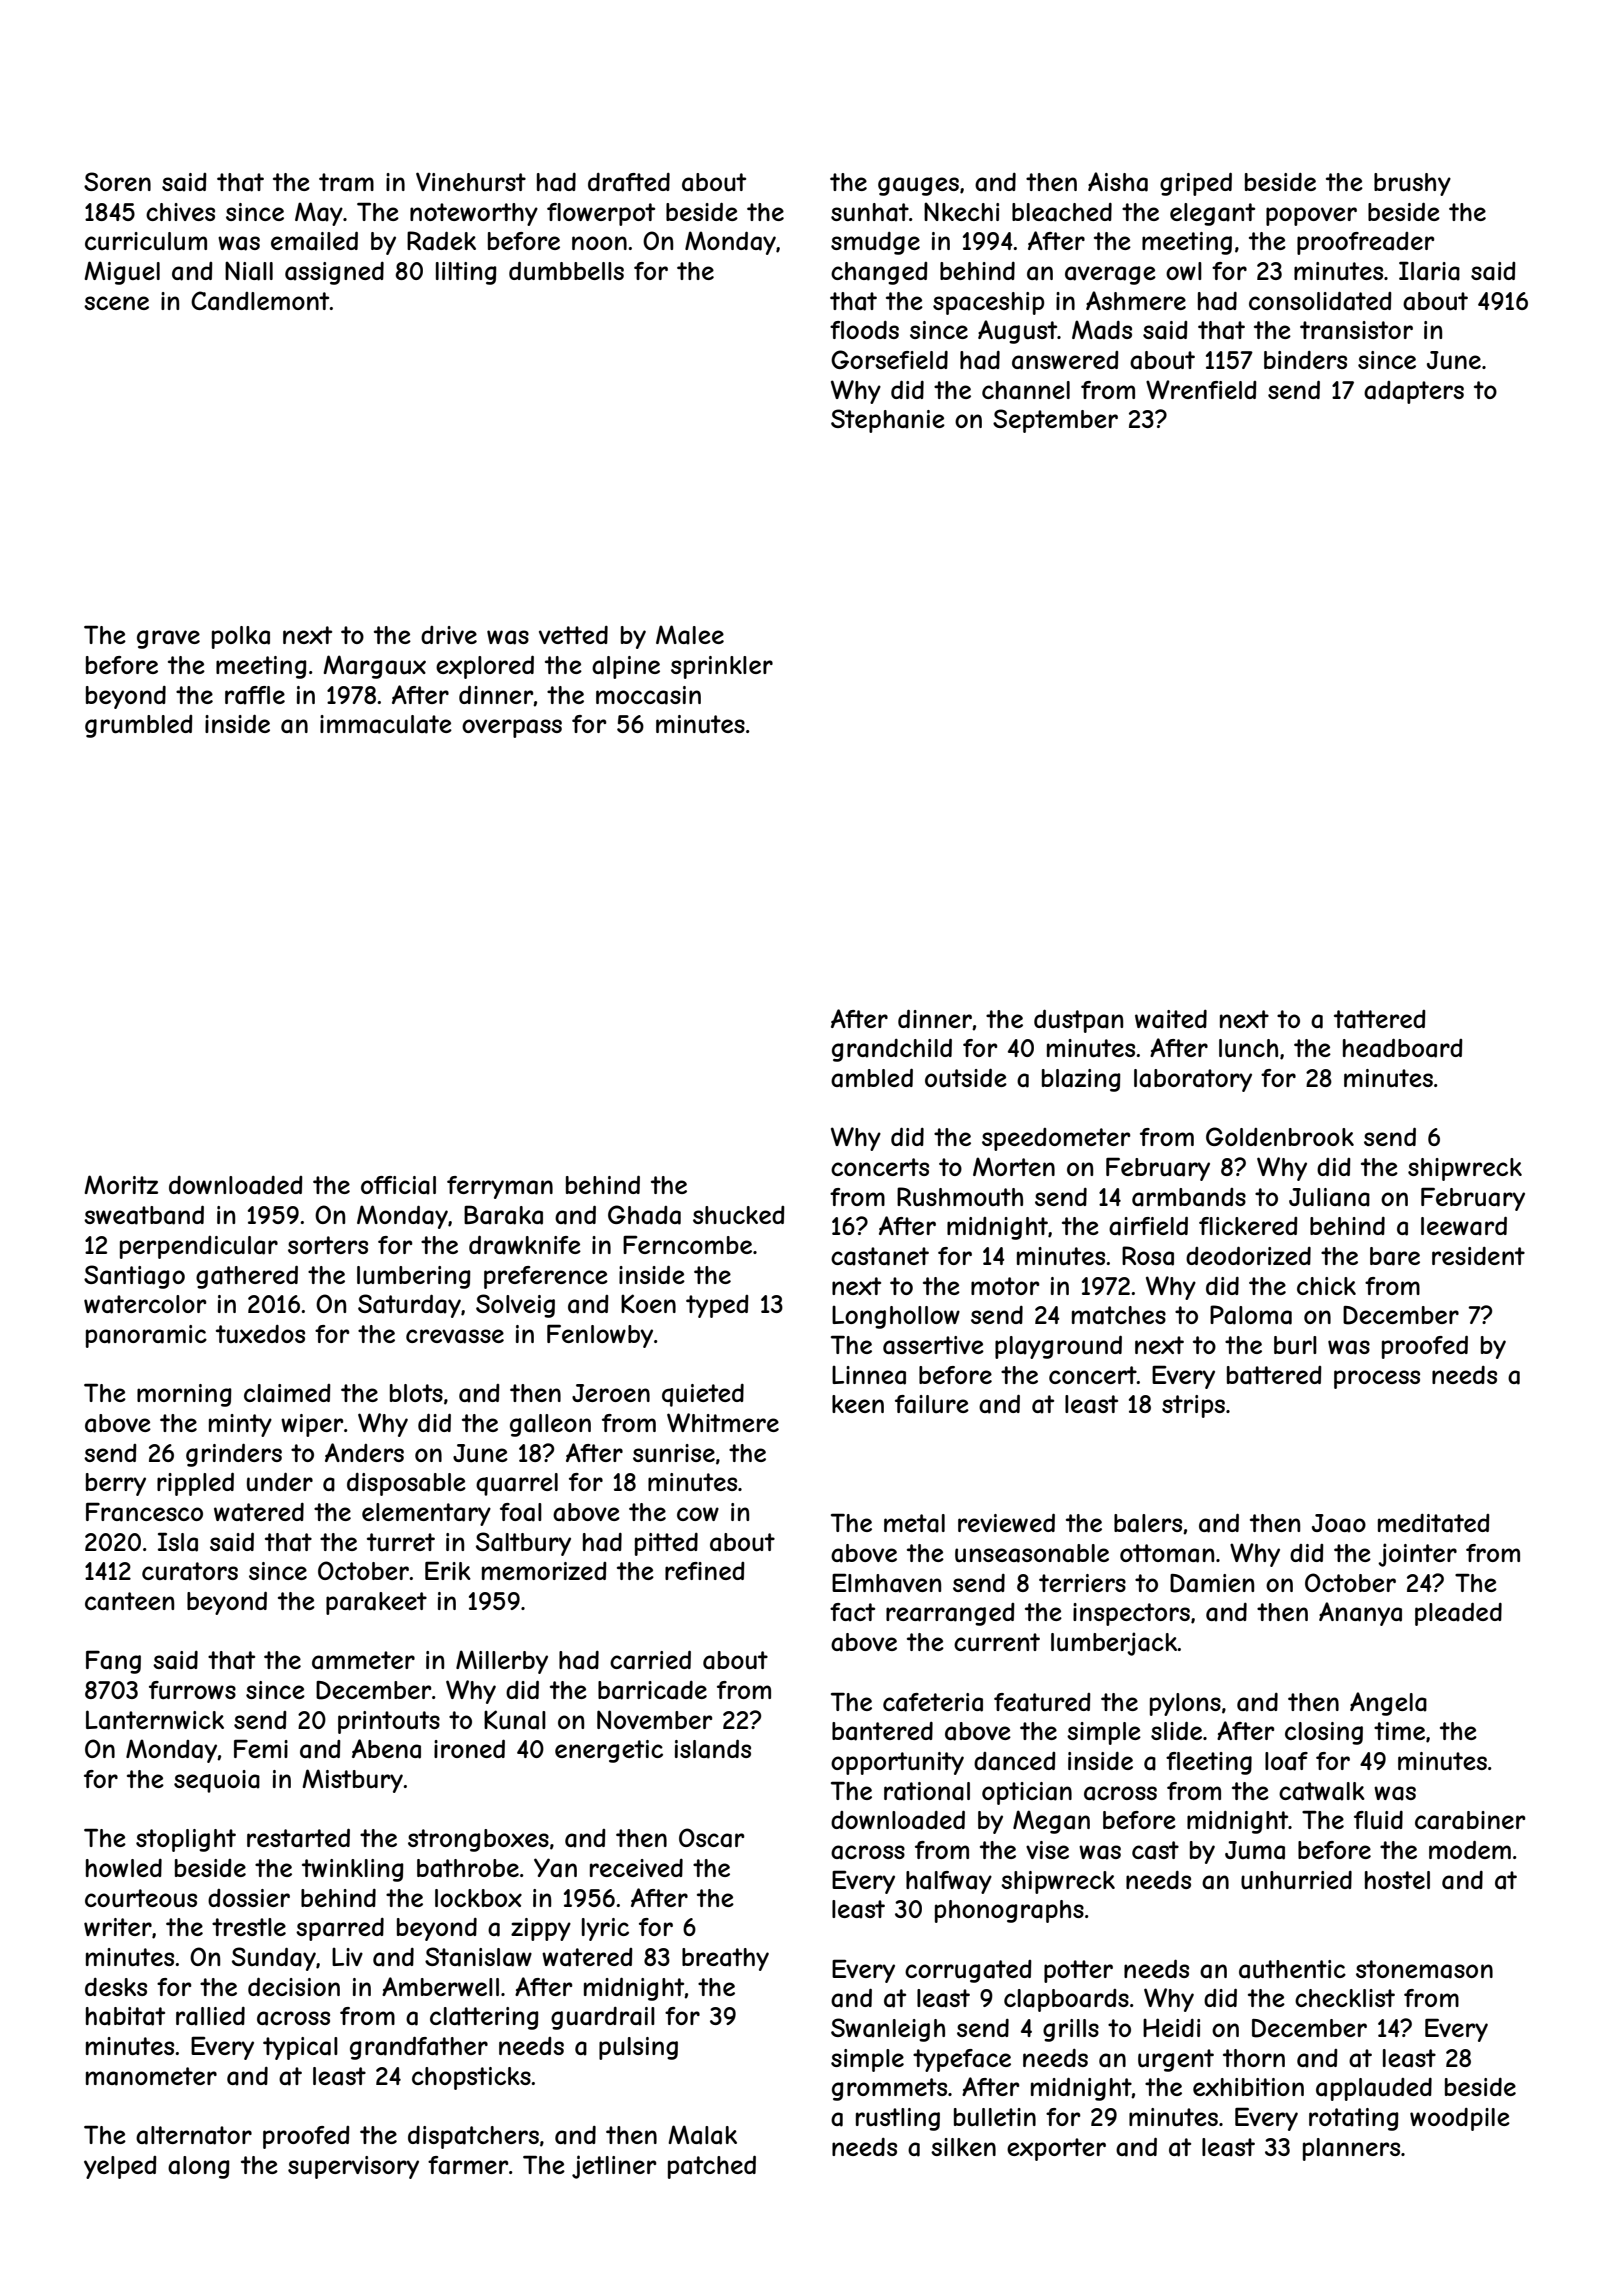  I want to click on leeward, so click(1464, 1226).
